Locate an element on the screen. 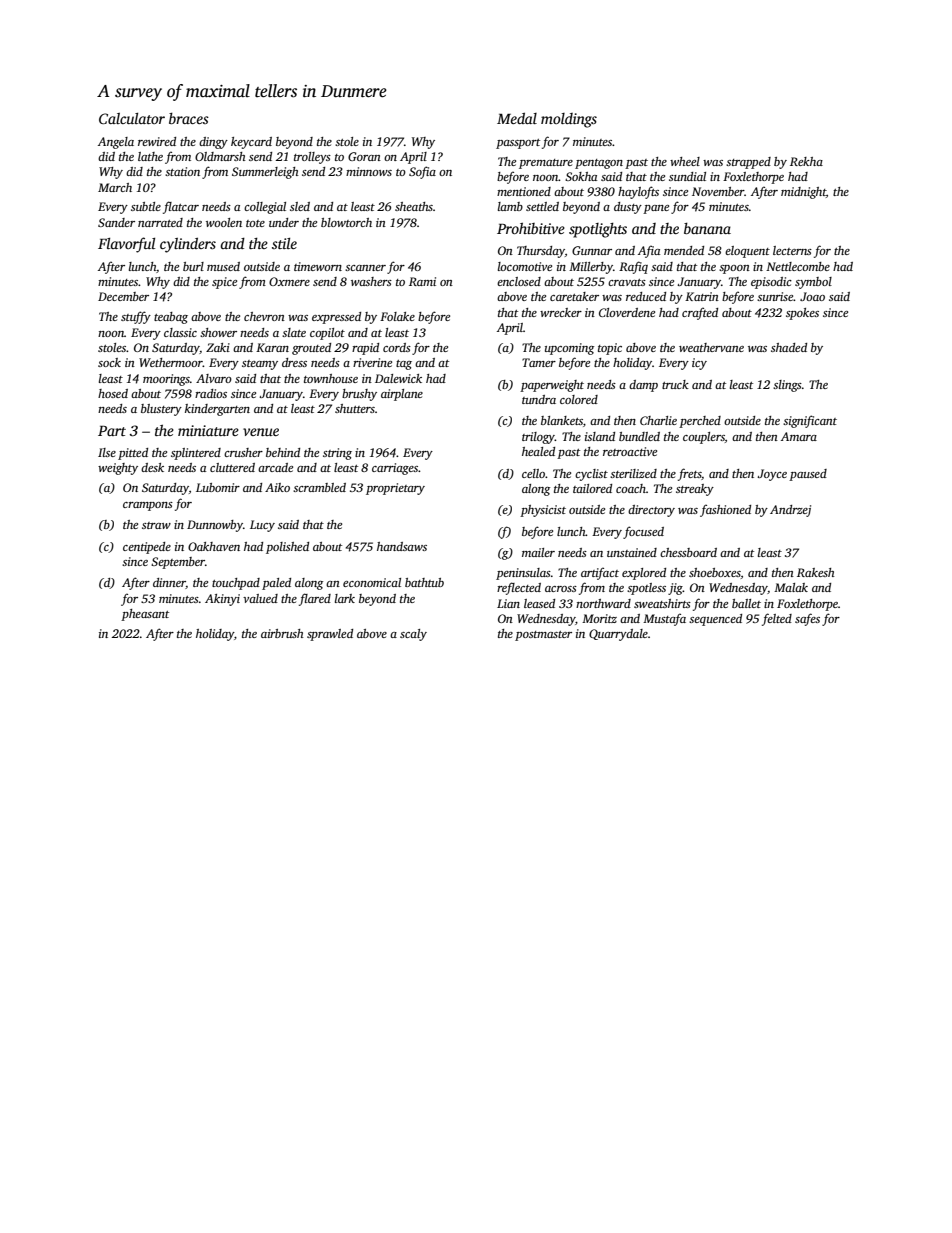 The image size is (952, 1233). paused is located at coordinates (808, 475).
